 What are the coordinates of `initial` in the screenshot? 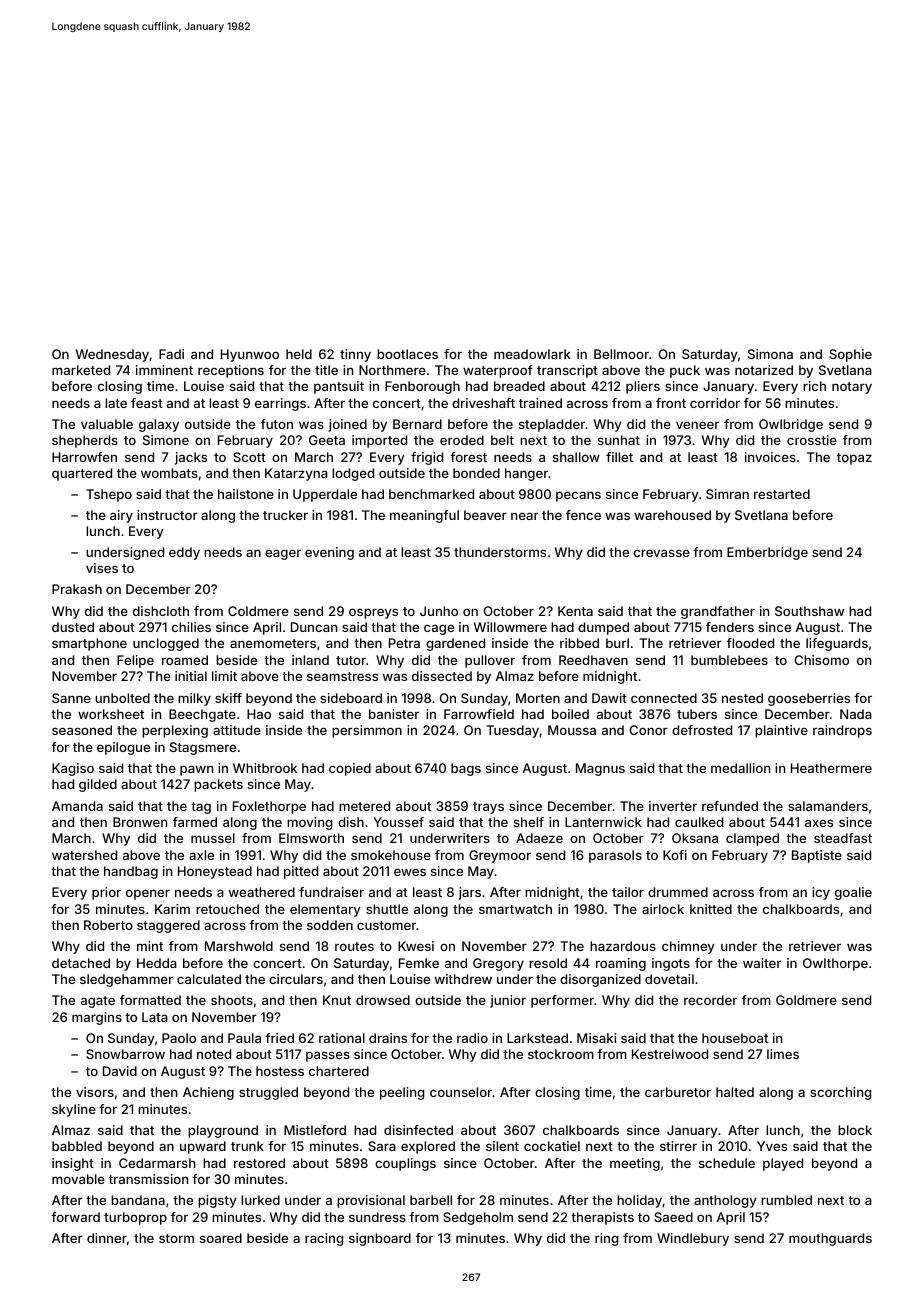 It's located at (191, 676).
